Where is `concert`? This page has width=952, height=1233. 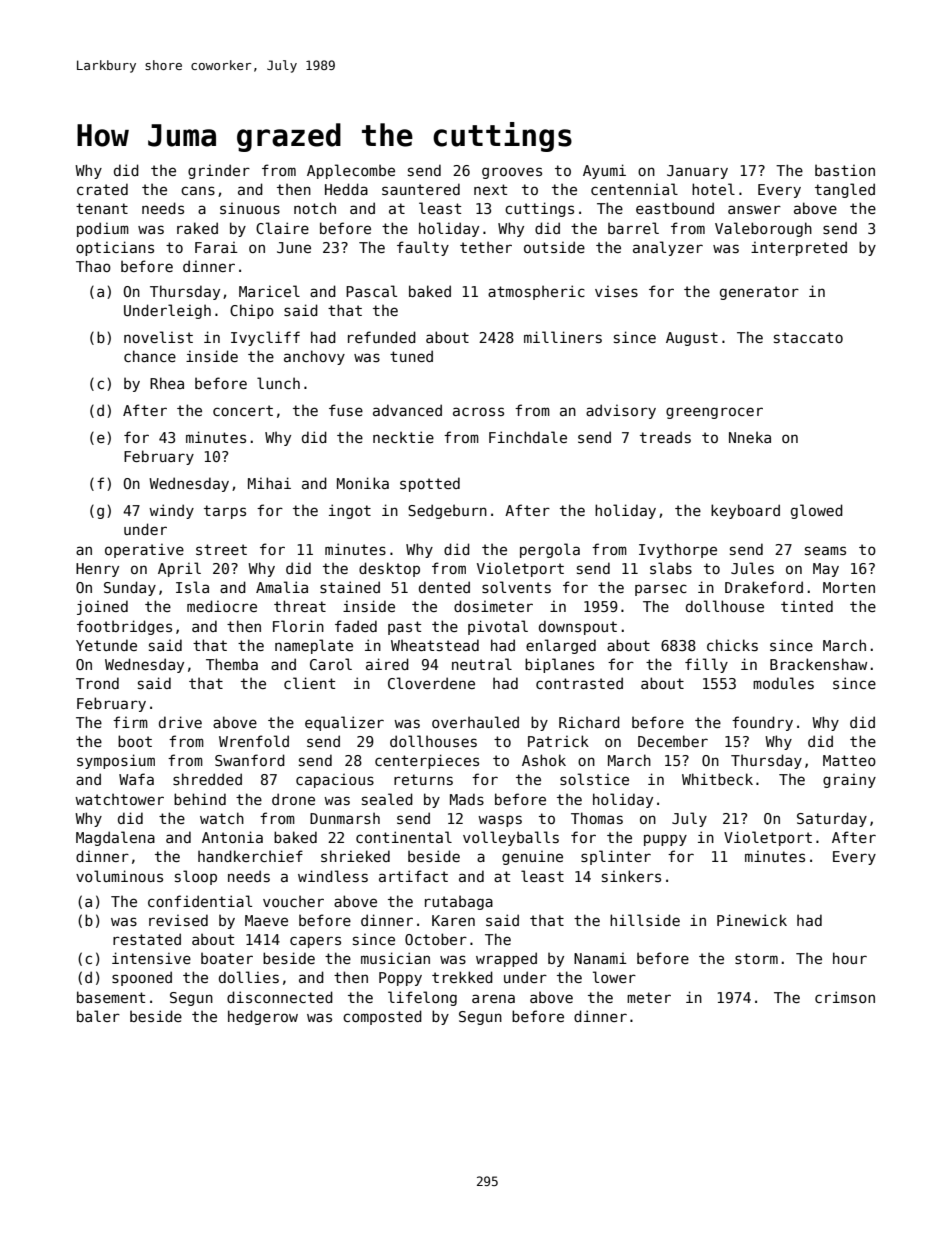 concert is located at coordinates (243, 410).
